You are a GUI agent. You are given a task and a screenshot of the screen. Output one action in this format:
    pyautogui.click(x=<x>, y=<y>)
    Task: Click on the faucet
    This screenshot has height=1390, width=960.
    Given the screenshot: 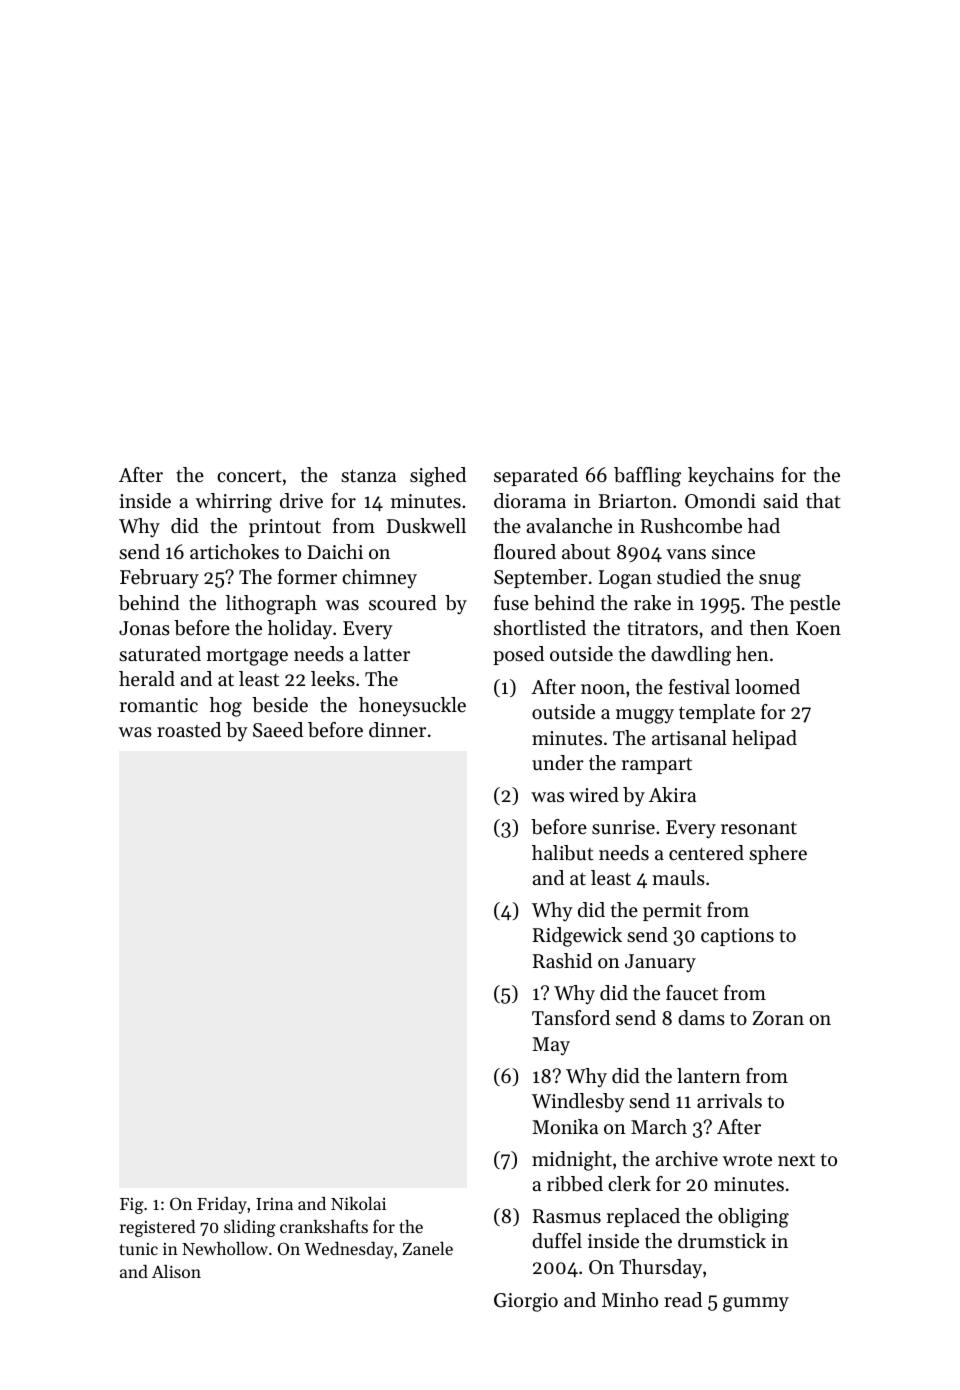 What is the action you would take?
    pyautogui.click(x=692, y=993)
